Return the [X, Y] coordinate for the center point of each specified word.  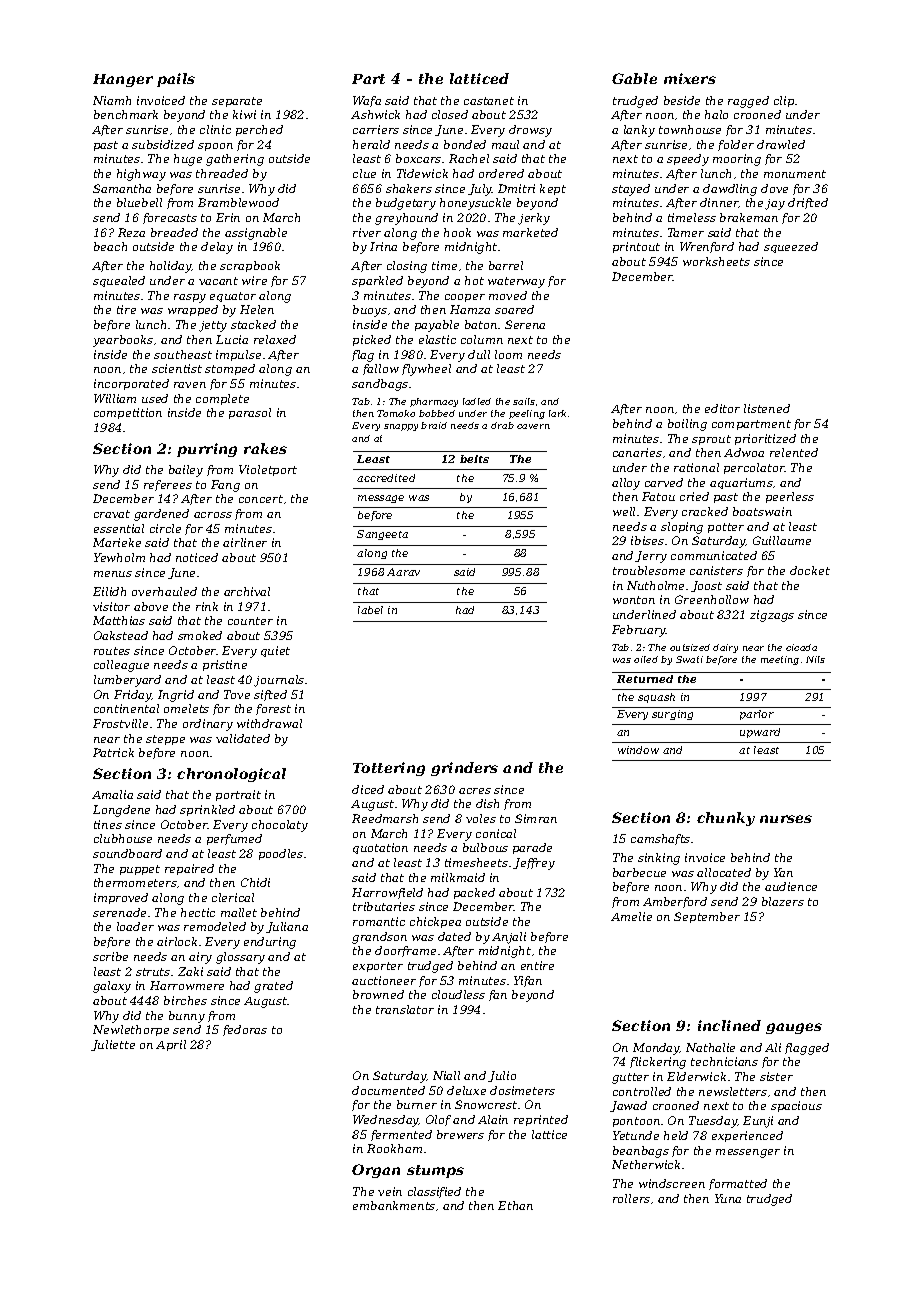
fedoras [245, 1030]
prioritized [765, 439]
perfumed [234, 839]
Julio [502, 1076]
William [115, 398]
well [624, 511]
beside [682, 100]
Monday [656, 1049]
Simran [536, 818]
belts [474, 459]
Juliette [113, 1045]
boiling [687, 425]
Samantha [122, 188]
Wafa [367, 101]
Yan [783, 872]
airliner [245, 542]
